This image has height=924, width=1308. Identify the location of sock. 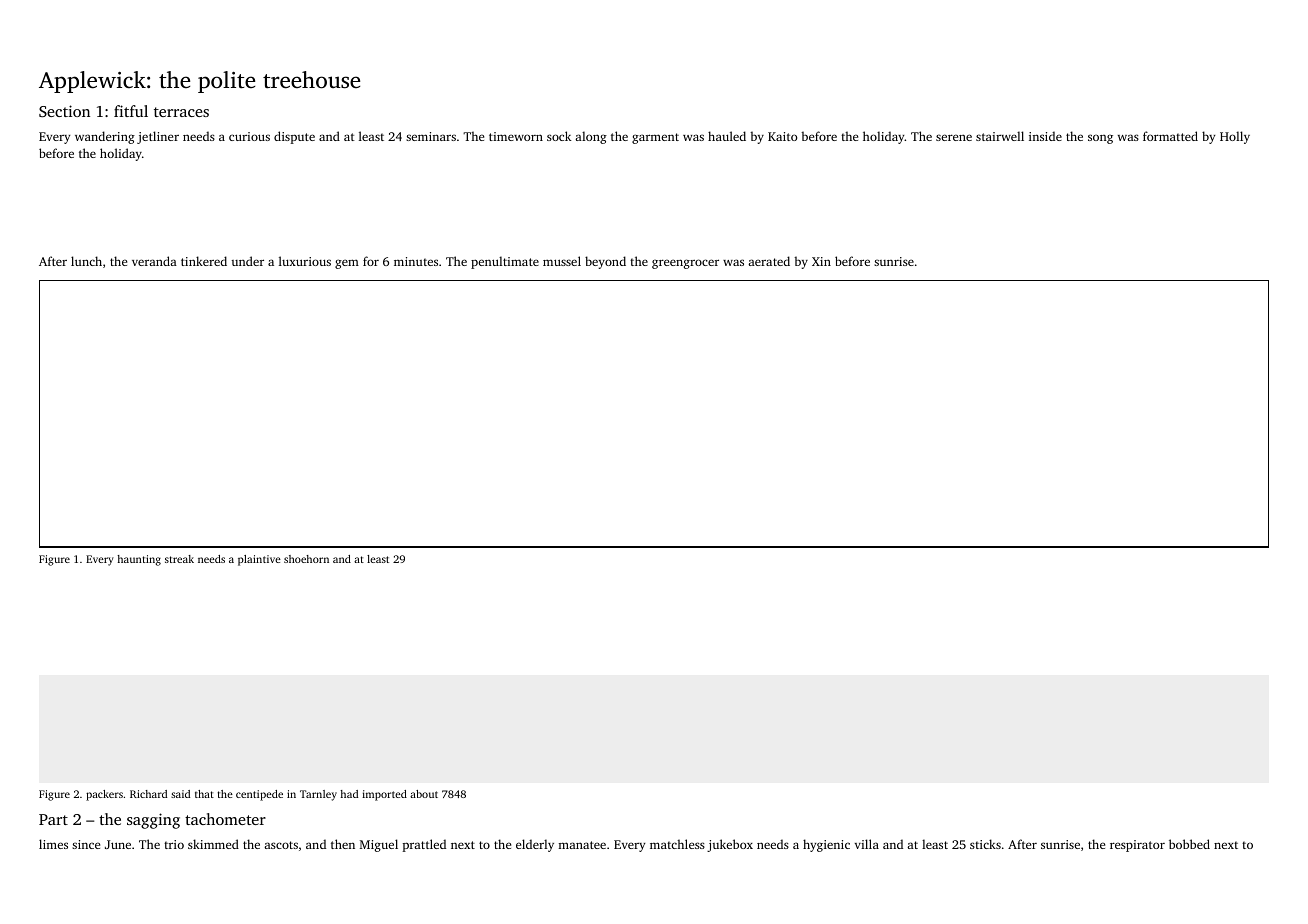
(559, 136).
